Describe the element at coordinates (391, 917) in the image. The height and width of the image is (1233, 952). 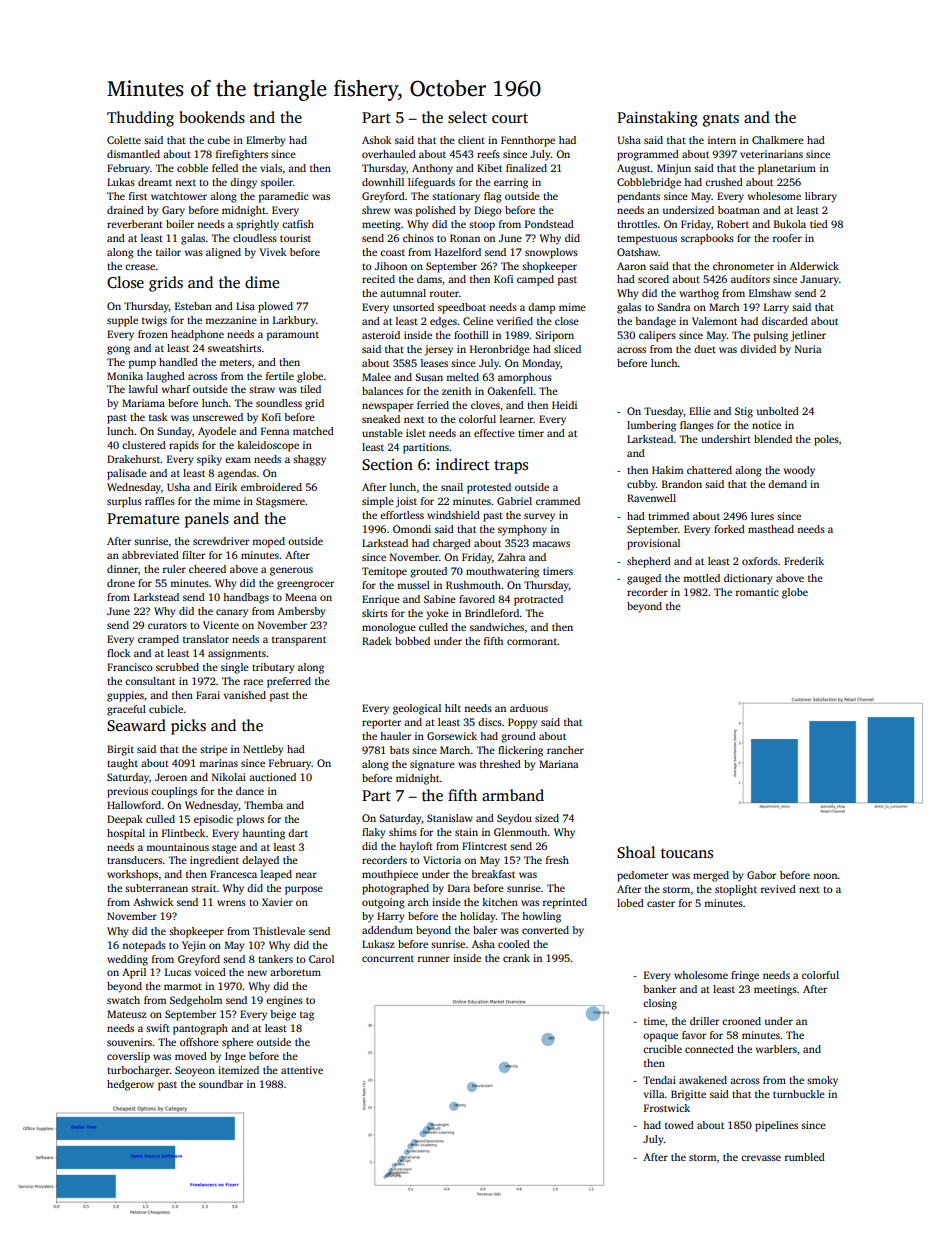
I see `Harry` at that location.
